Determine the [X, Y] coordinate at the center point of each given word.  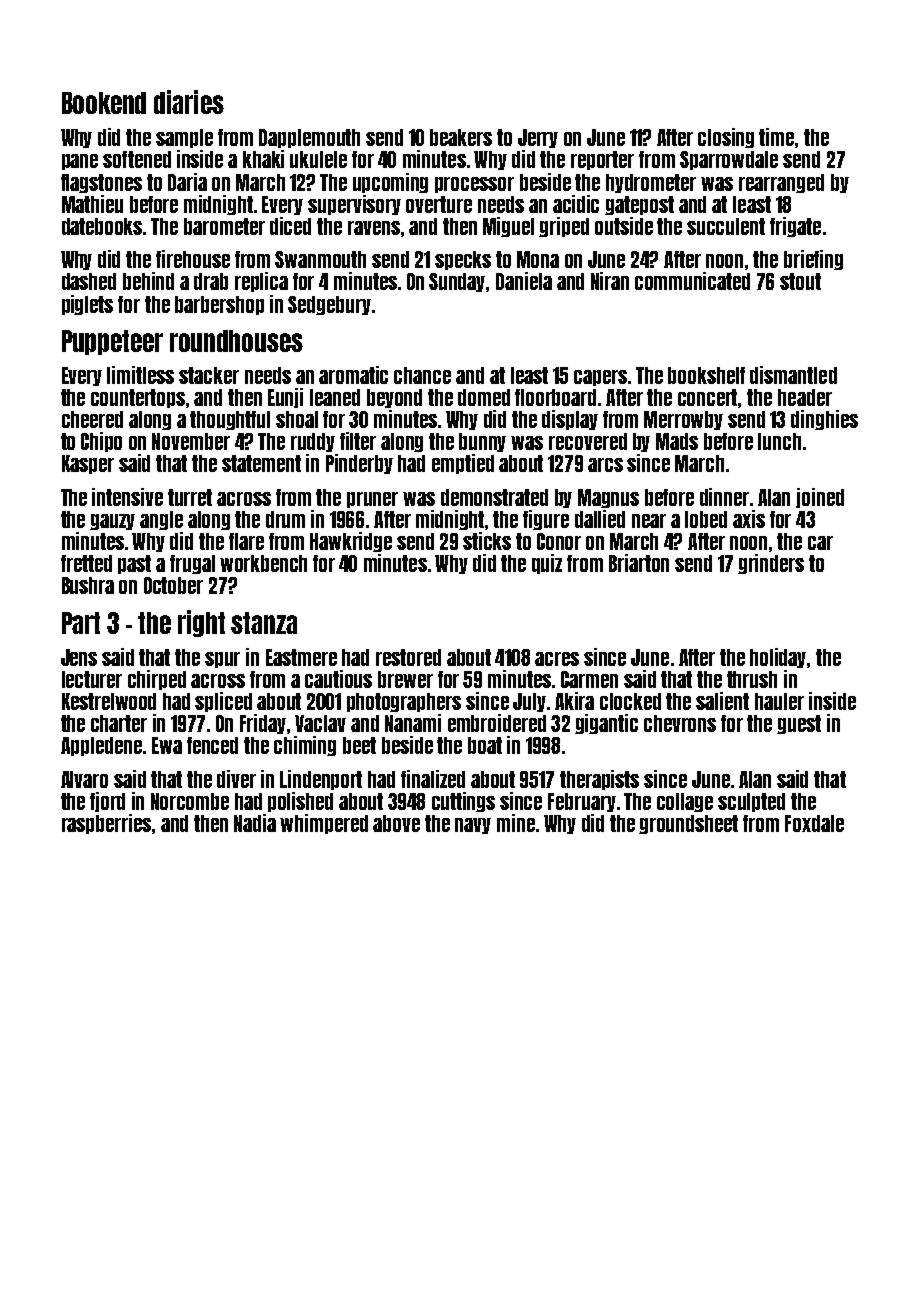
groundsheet [688, 824]
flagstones [101, 183]
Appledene [101, 746]
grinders [771, 564]
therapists [599, 780]
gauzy [112, 522]
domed [484, 397]
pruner [372, 500]
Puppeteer [112, 342]
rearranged [781, 183]
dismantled [793, 375]
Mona [538, 259]
